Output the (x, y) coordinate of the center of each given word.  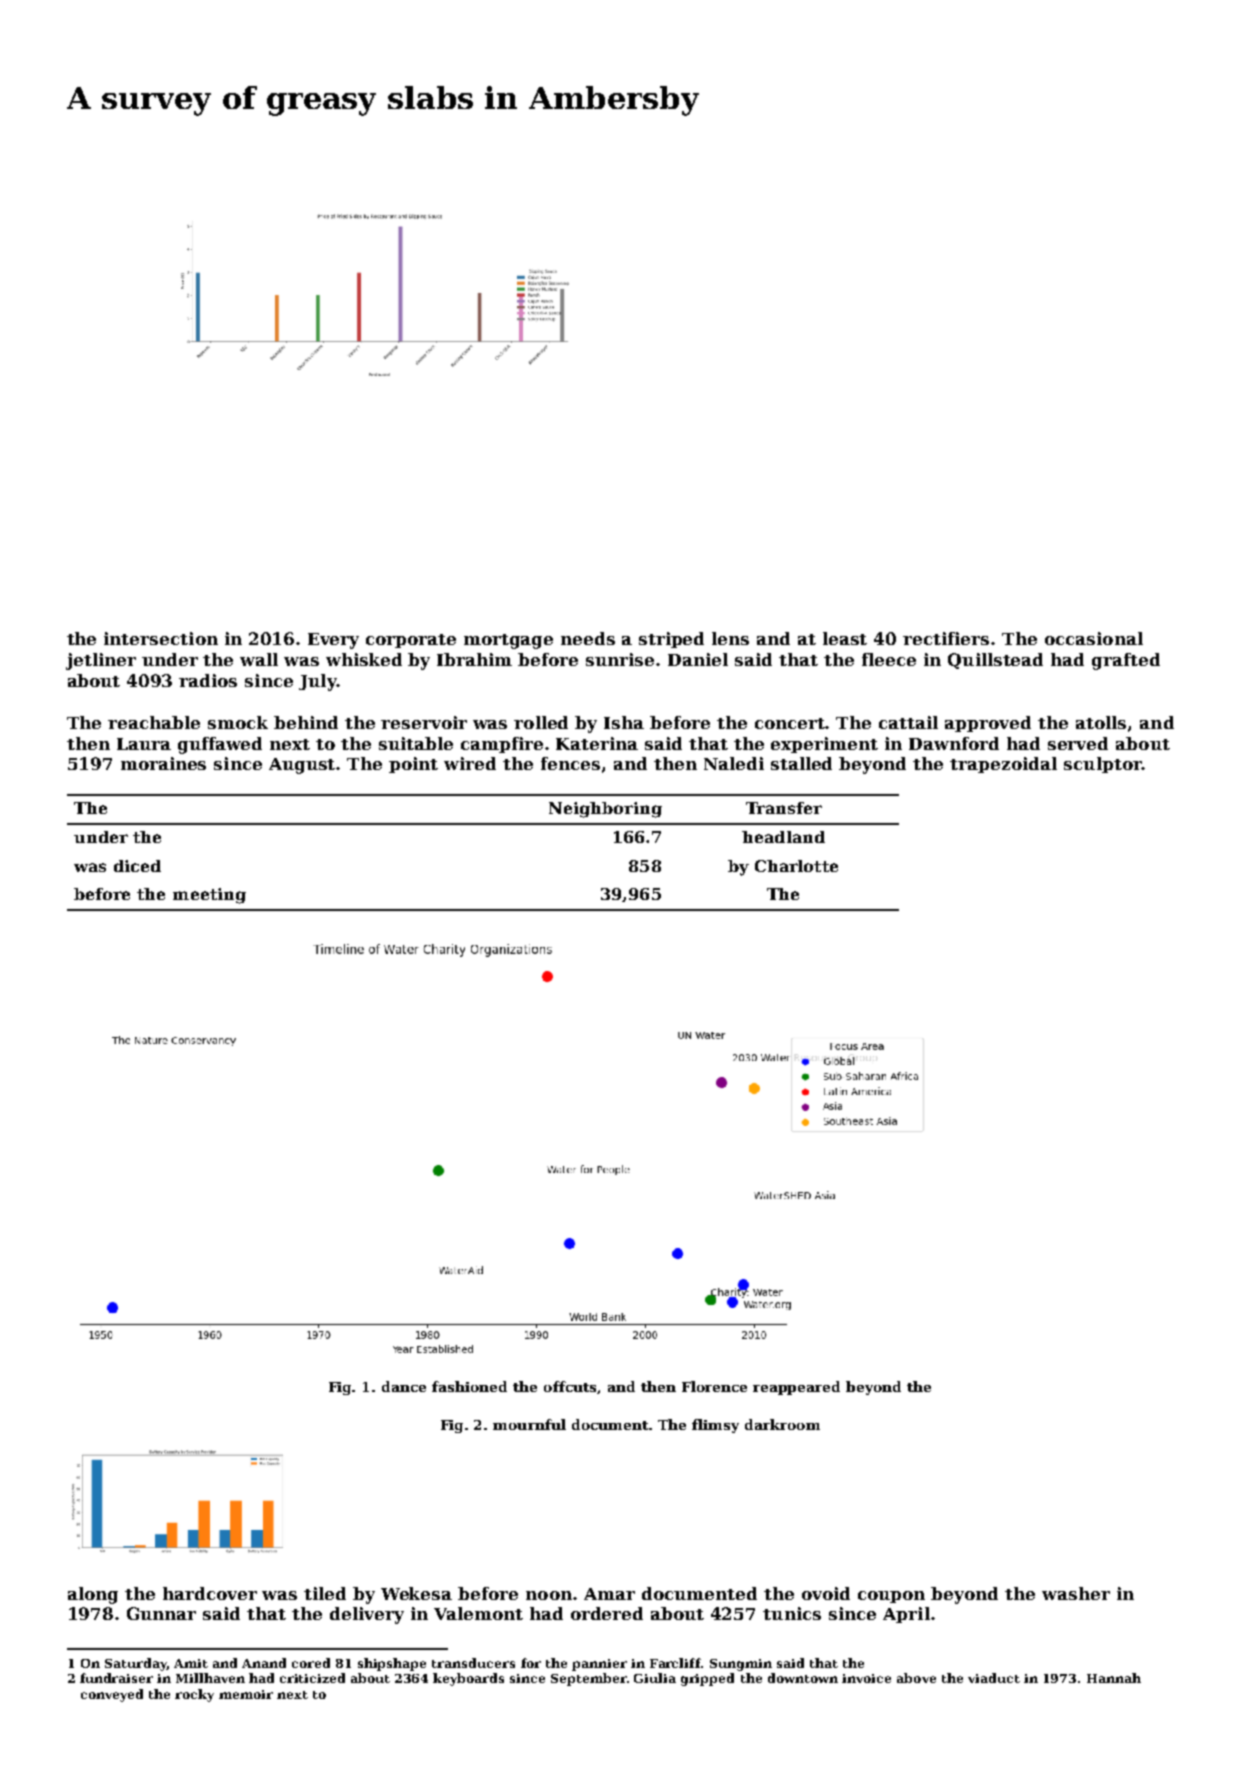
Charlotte (796, 866)
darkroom (782, 1424)
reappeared (796, 1388)
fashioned (469, 1386)
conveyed (112, 1695)
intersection (161, 638)
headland (783, 837)
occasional (1094, 638)
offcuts (570, 1386)
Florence (714, 1386)
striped (671, 640)
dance (404, 1386)
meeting (209, 896)
